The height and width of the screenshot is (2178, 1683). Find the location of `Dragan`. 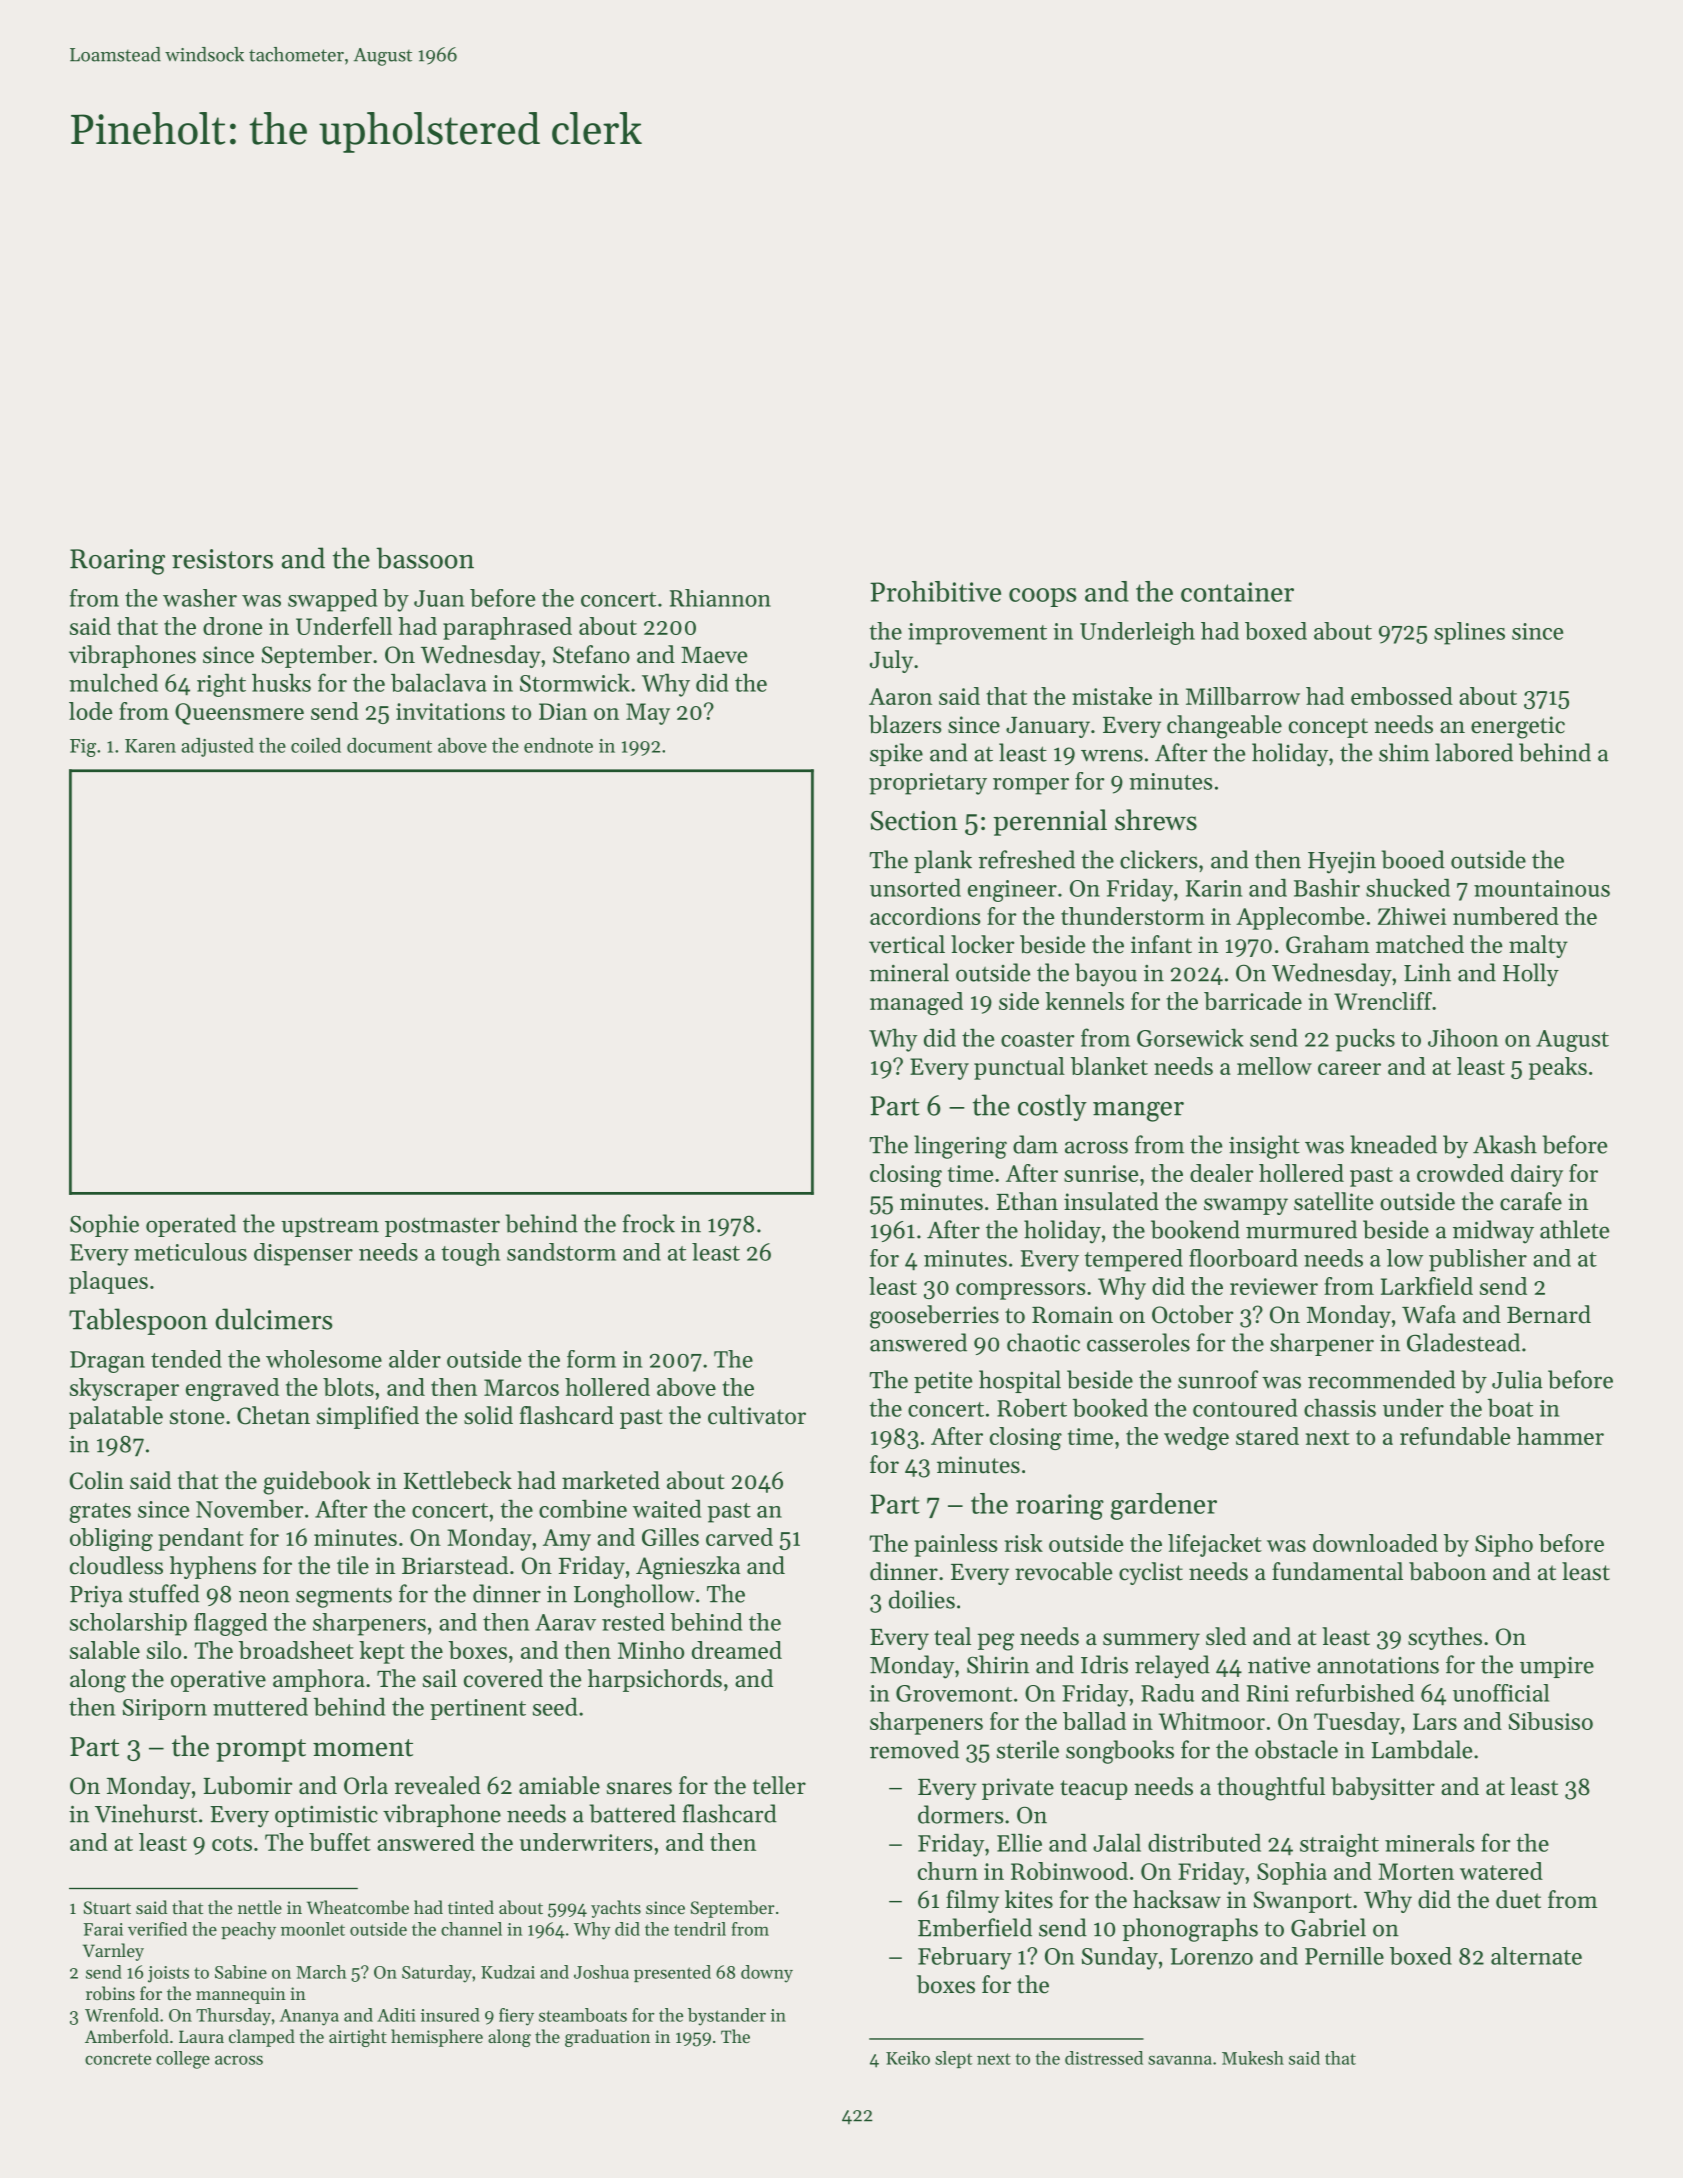

Dragan is located at coordinates (107, 1362).
